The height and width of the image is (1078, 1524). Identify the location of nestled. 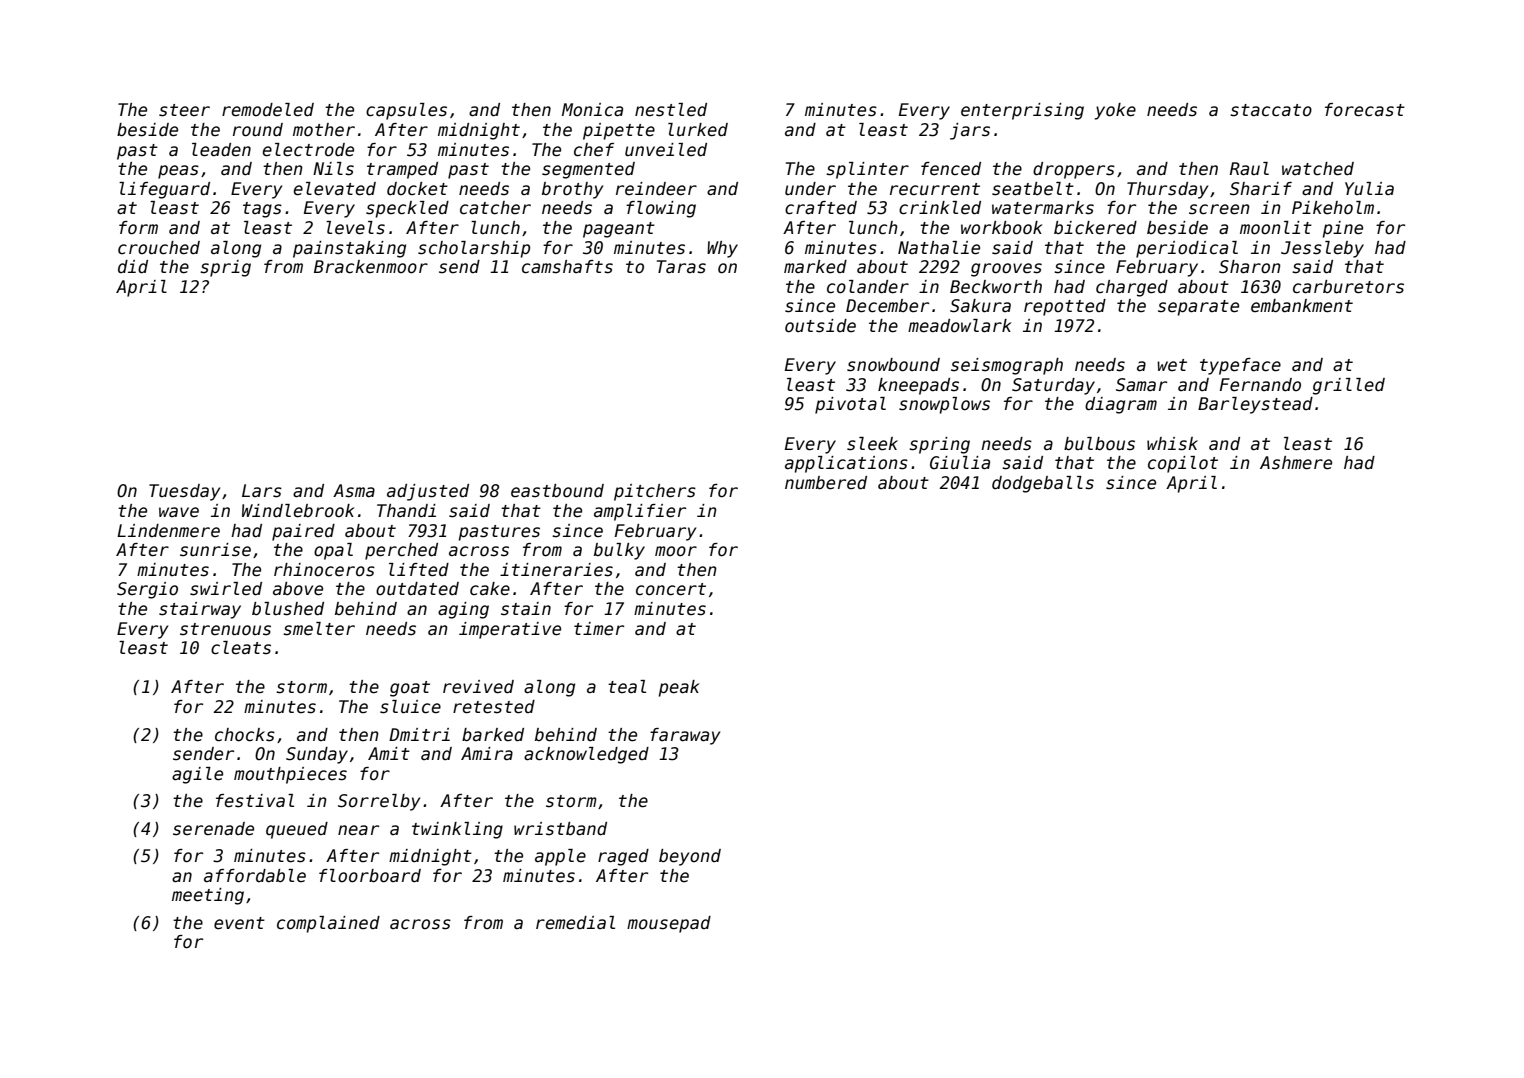
(671, 110).
